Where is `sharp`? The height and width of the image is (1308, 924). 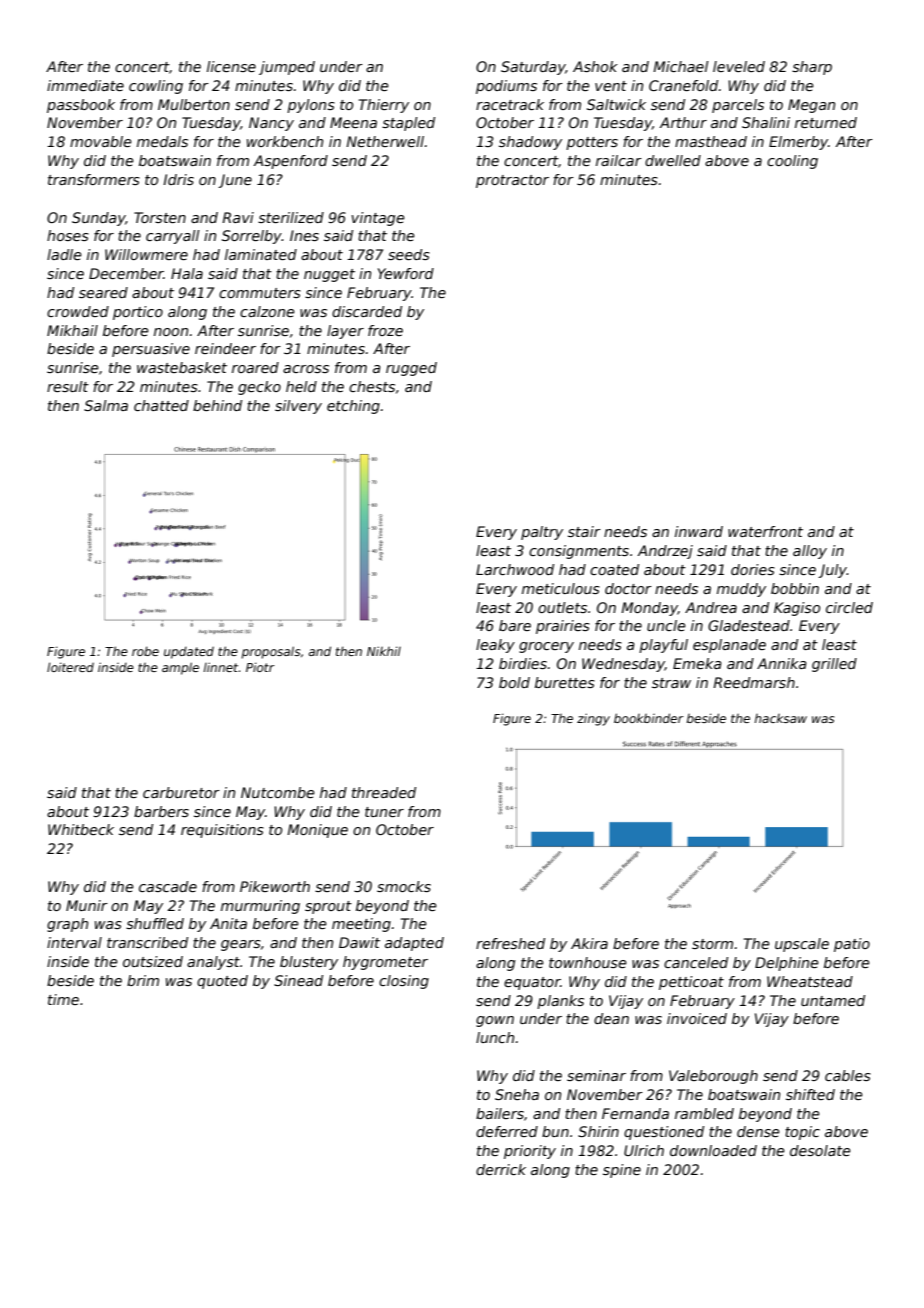
sharp is located at coordinates (812, 68).
